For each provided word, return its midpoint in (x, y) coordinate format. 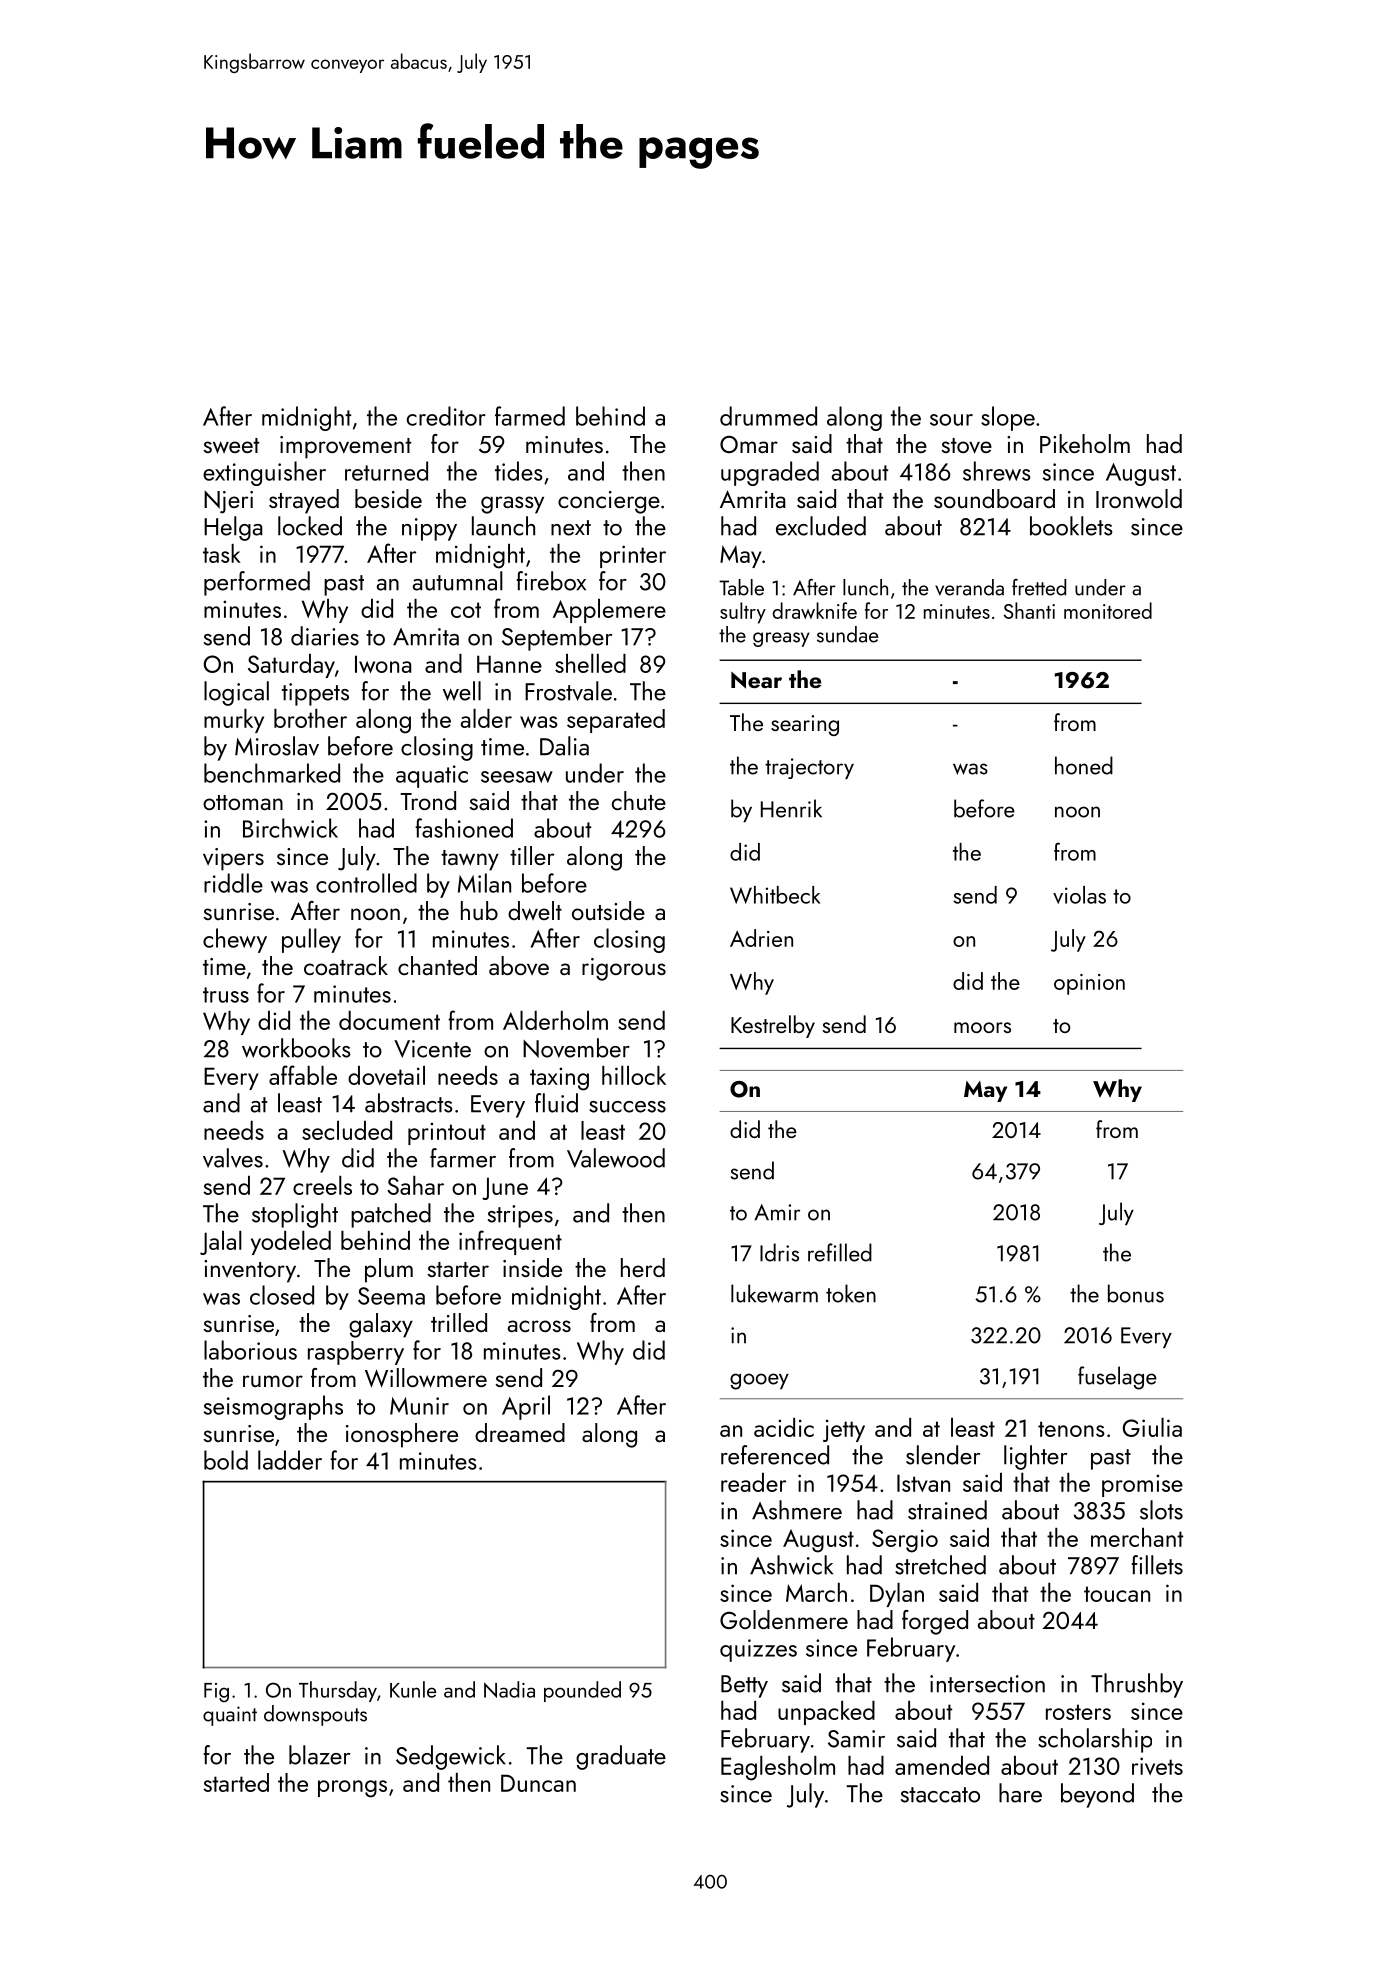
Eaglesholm (778, 1768)
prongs (352, 1789)
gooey (759, 1381)
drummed (768, 416)
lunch (865, 587)
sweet (231, 446)
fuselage (1117, 1378)
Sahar (415, 1185)
